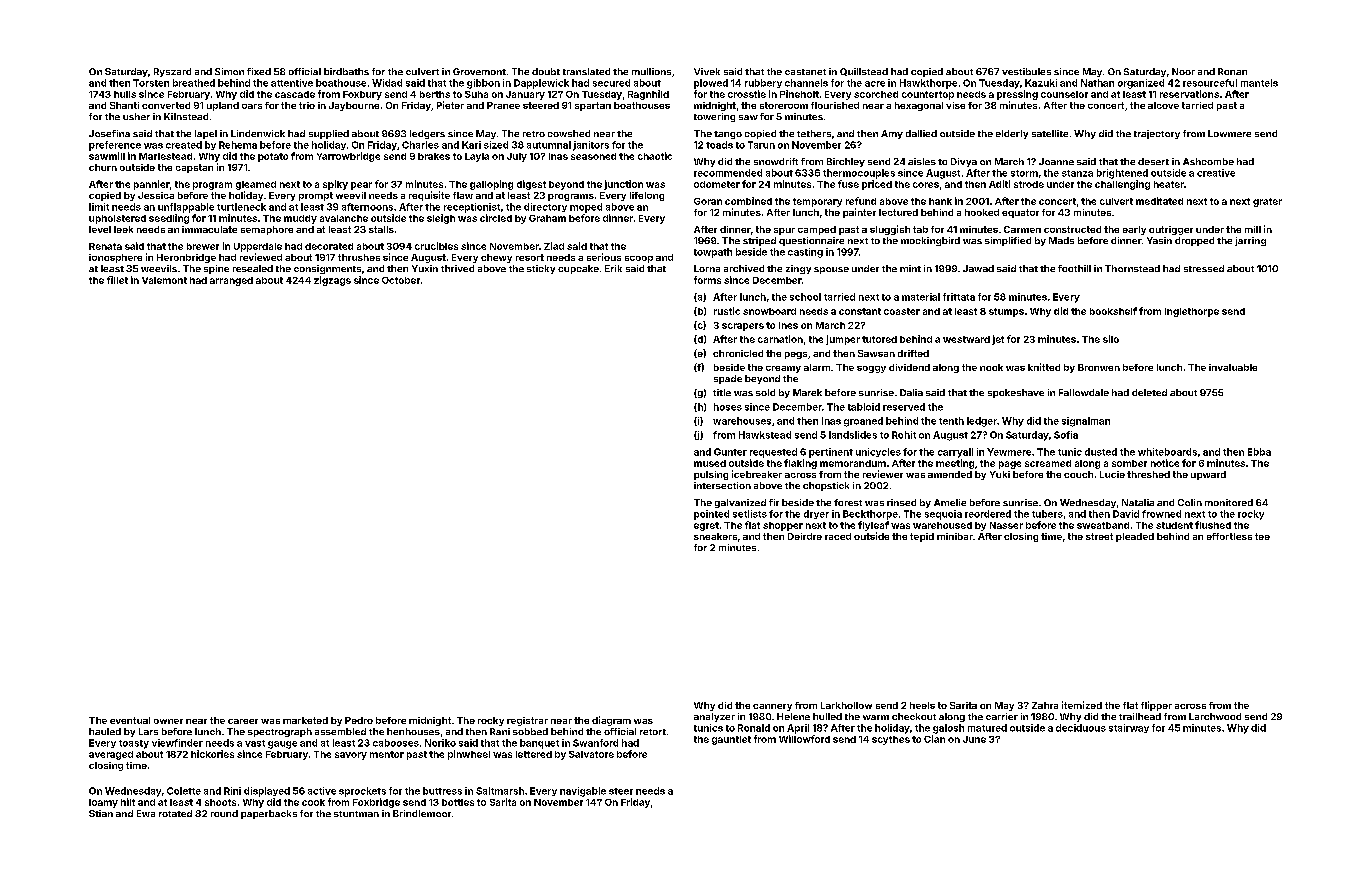 The height and width of the screenshot is (887, 1372). Describe the element at coordinates (805, 297) in the screenshot. I see `school` at that location.
